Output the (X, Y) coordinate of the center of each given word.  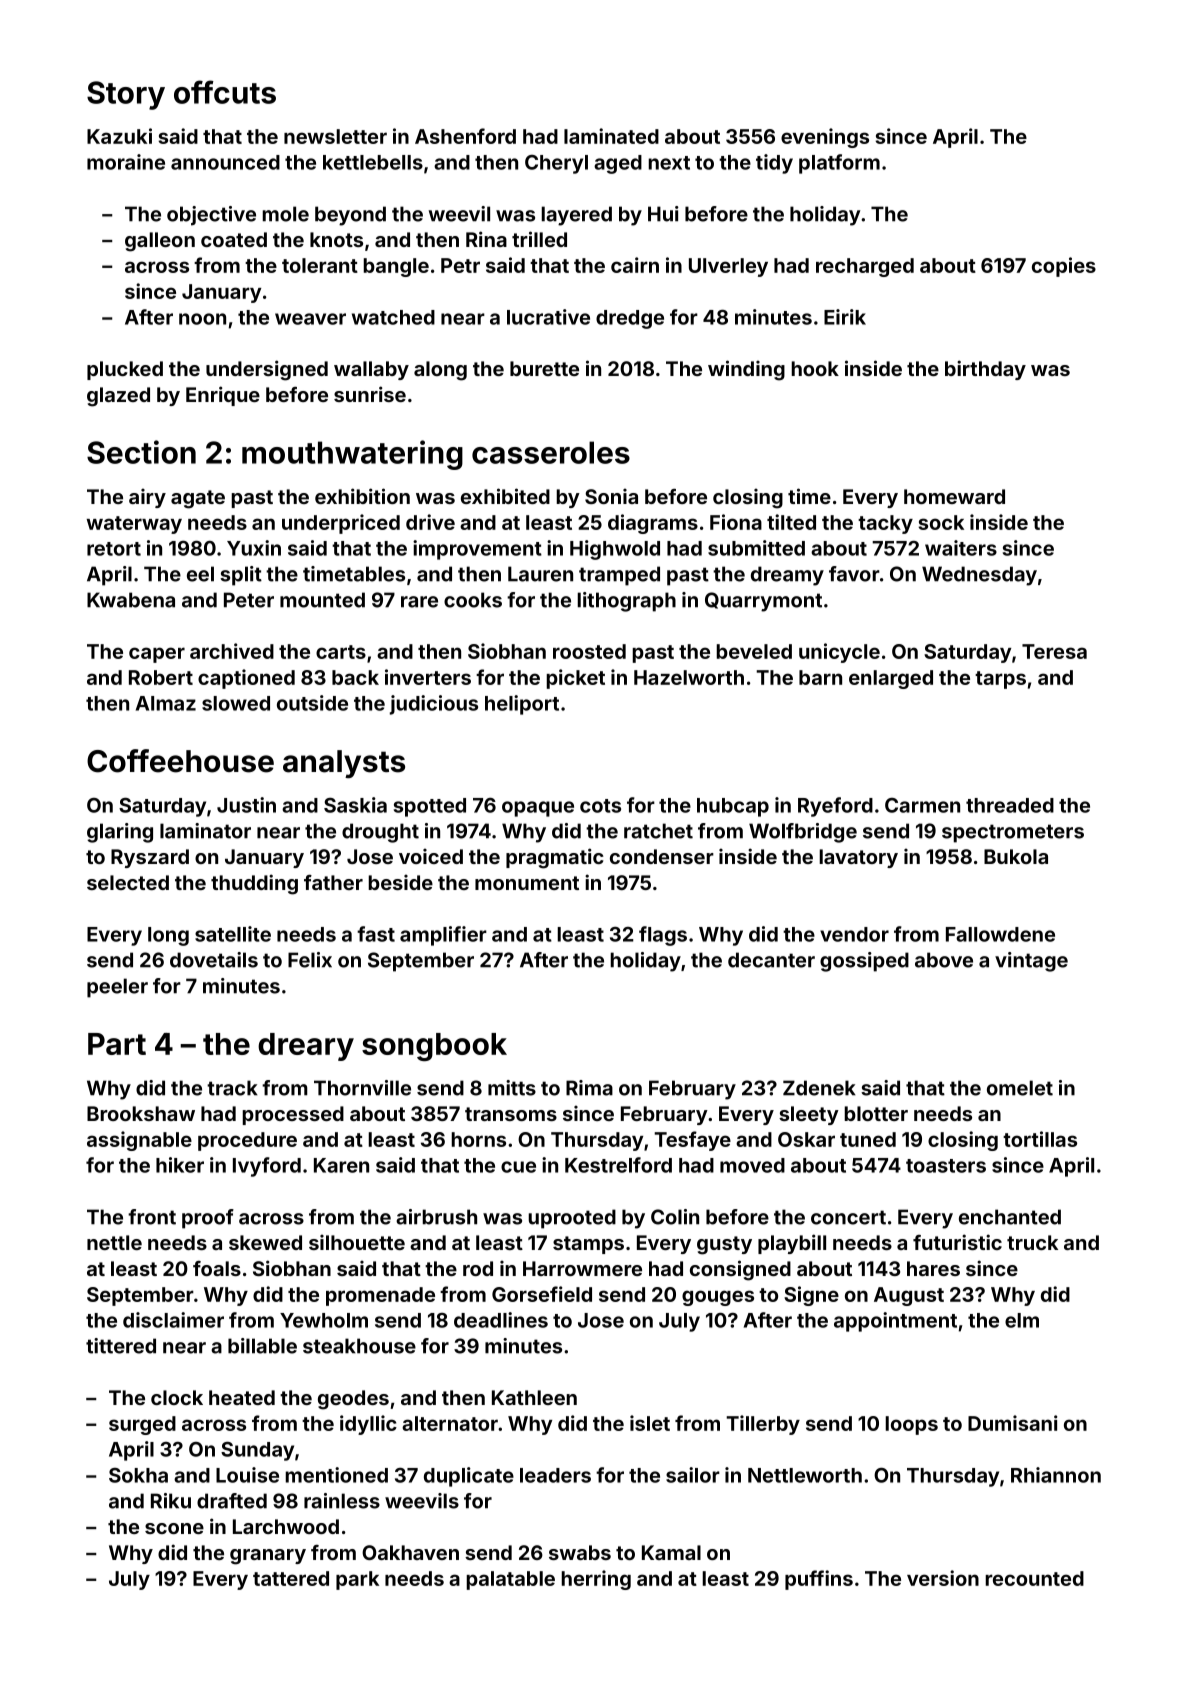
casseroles (551, 452)
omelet (1020, 1088)
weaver (310, 319)
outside (312, 703)
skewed (265, 1242)
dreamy (787, 576)
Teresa (1054, 651)
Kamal (671, 1552)
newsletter (335, 136)
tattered (291, 1578)
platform (839, 164)
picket (575, 679)
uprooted (572, 1219)
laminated (611, 136)
